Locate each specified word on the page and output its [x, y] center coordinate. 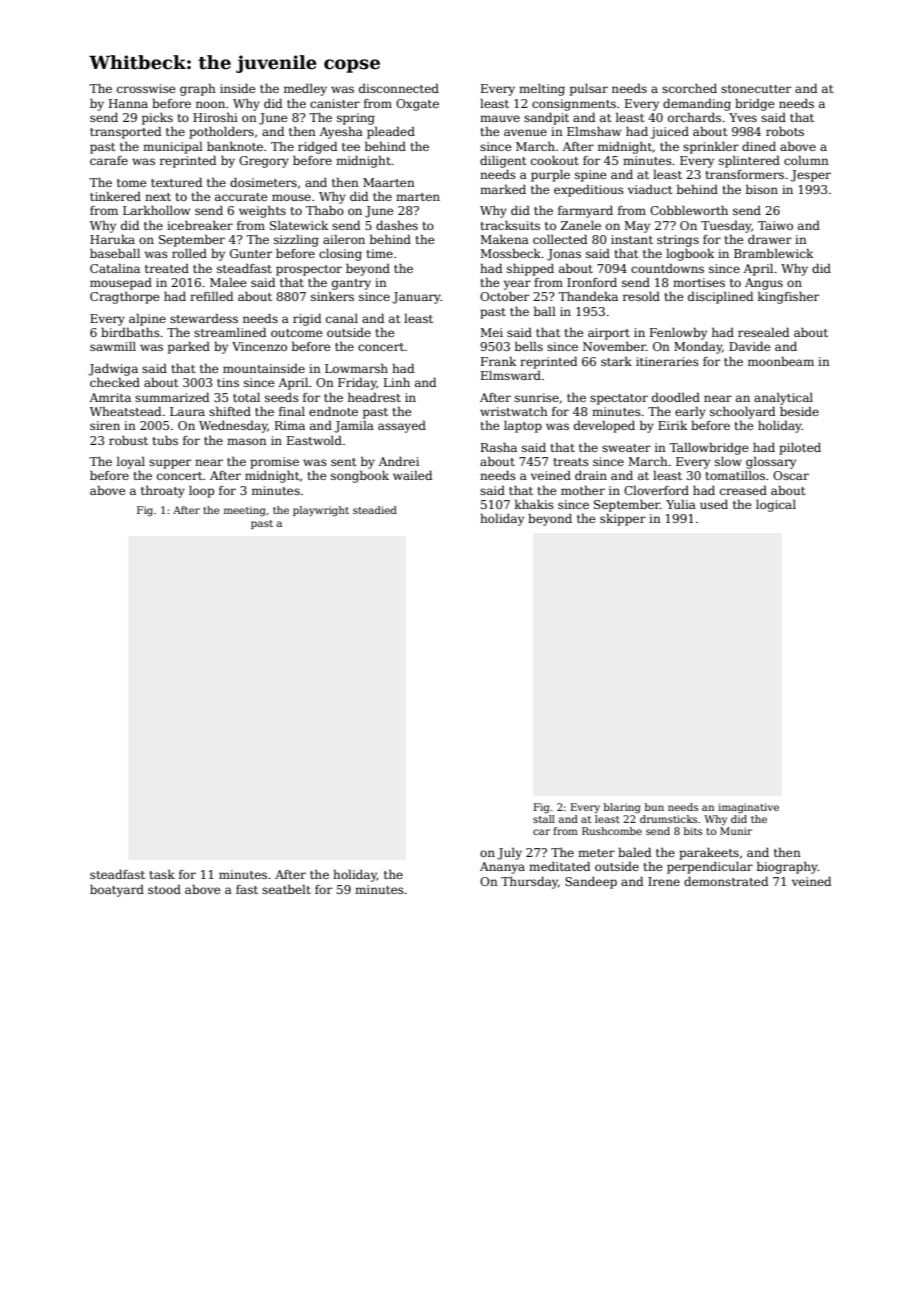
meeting [245, 511]
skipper [623, 520]
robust [128, 440]
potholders [221, 133]
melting [542, 90]
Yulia [681, 504]
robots [785, 131]
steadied [375, 510]
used [714, 504]
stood [164, 889]
